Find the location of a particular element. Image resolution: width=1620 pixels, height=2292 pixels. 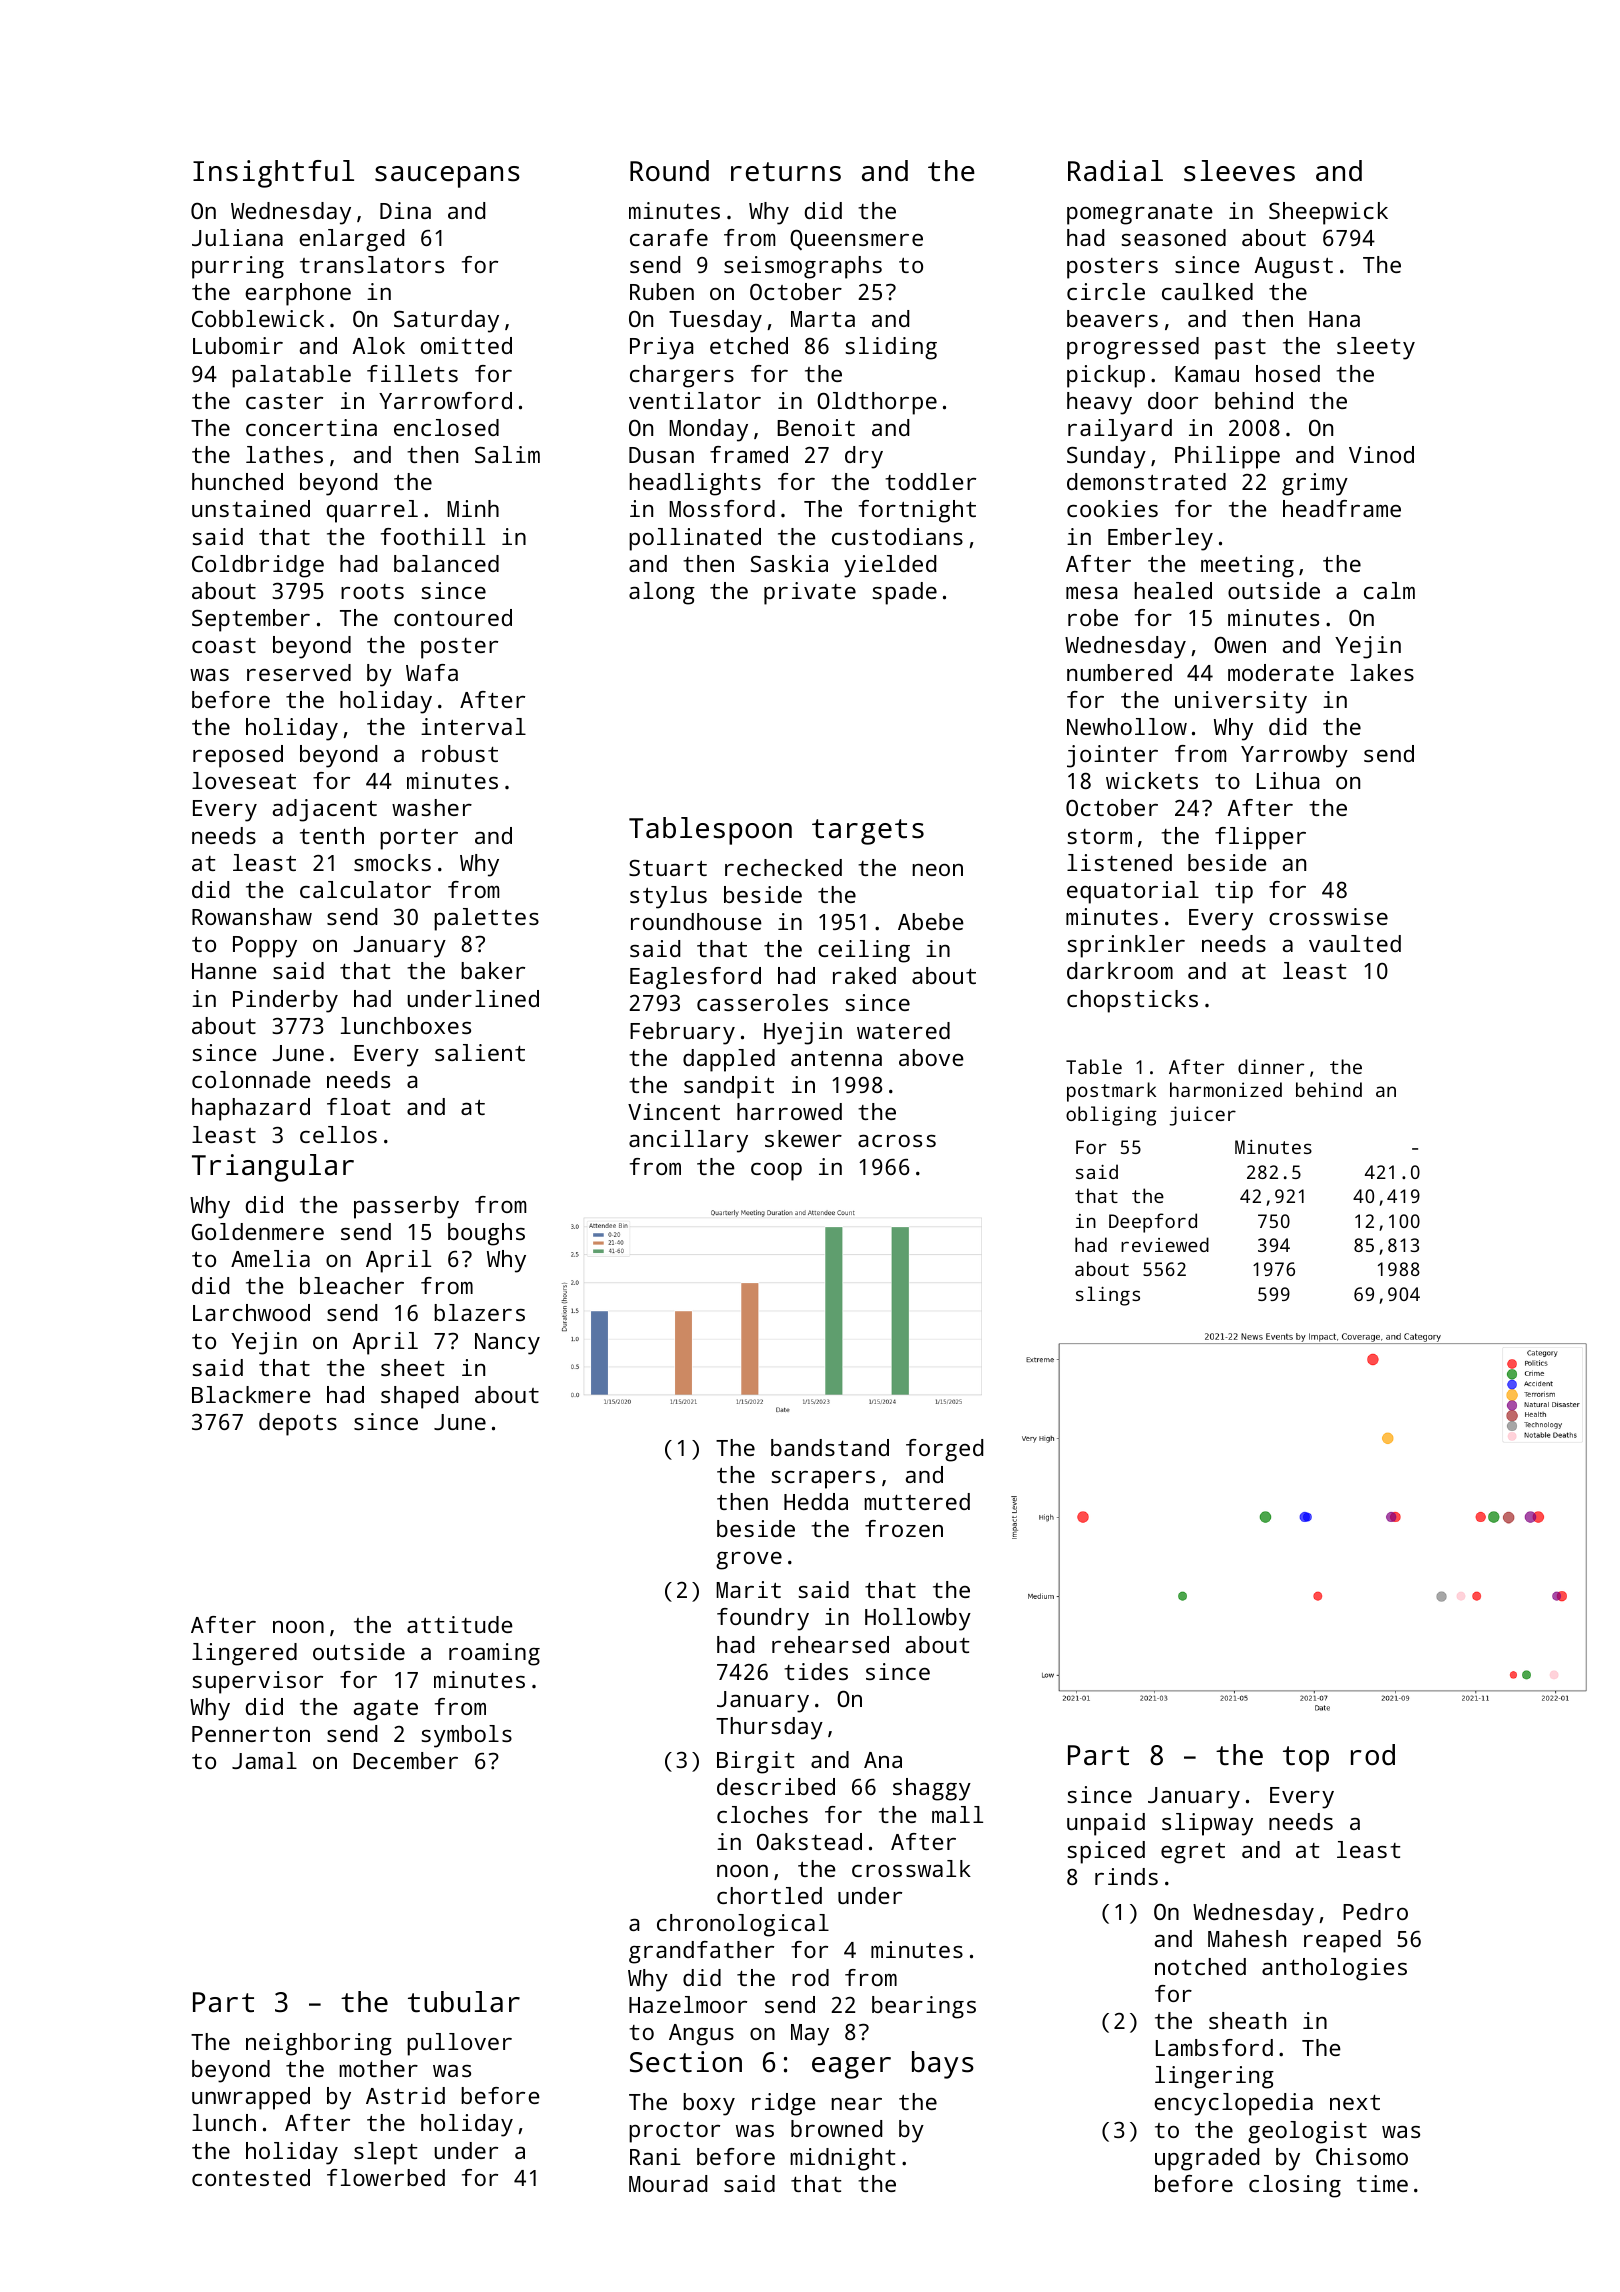

grandfather is located at coordinates (701, 1952).
